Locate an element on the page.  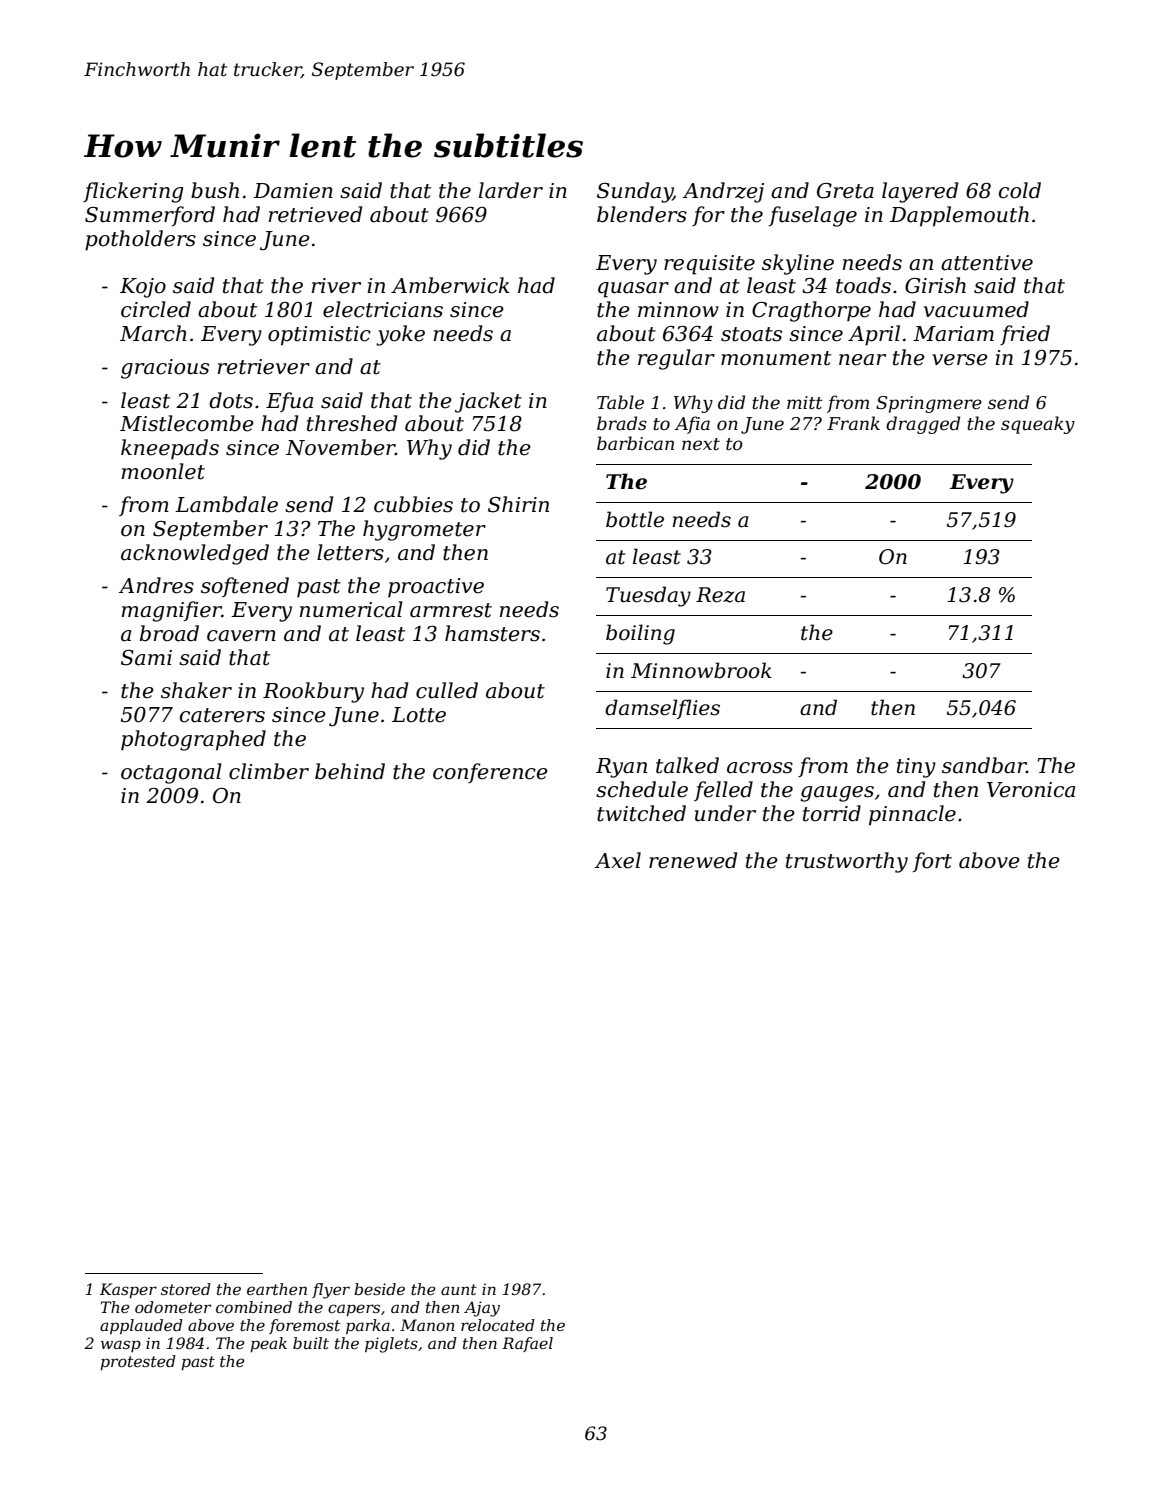
cold is located at coordinates (1020, 190).
